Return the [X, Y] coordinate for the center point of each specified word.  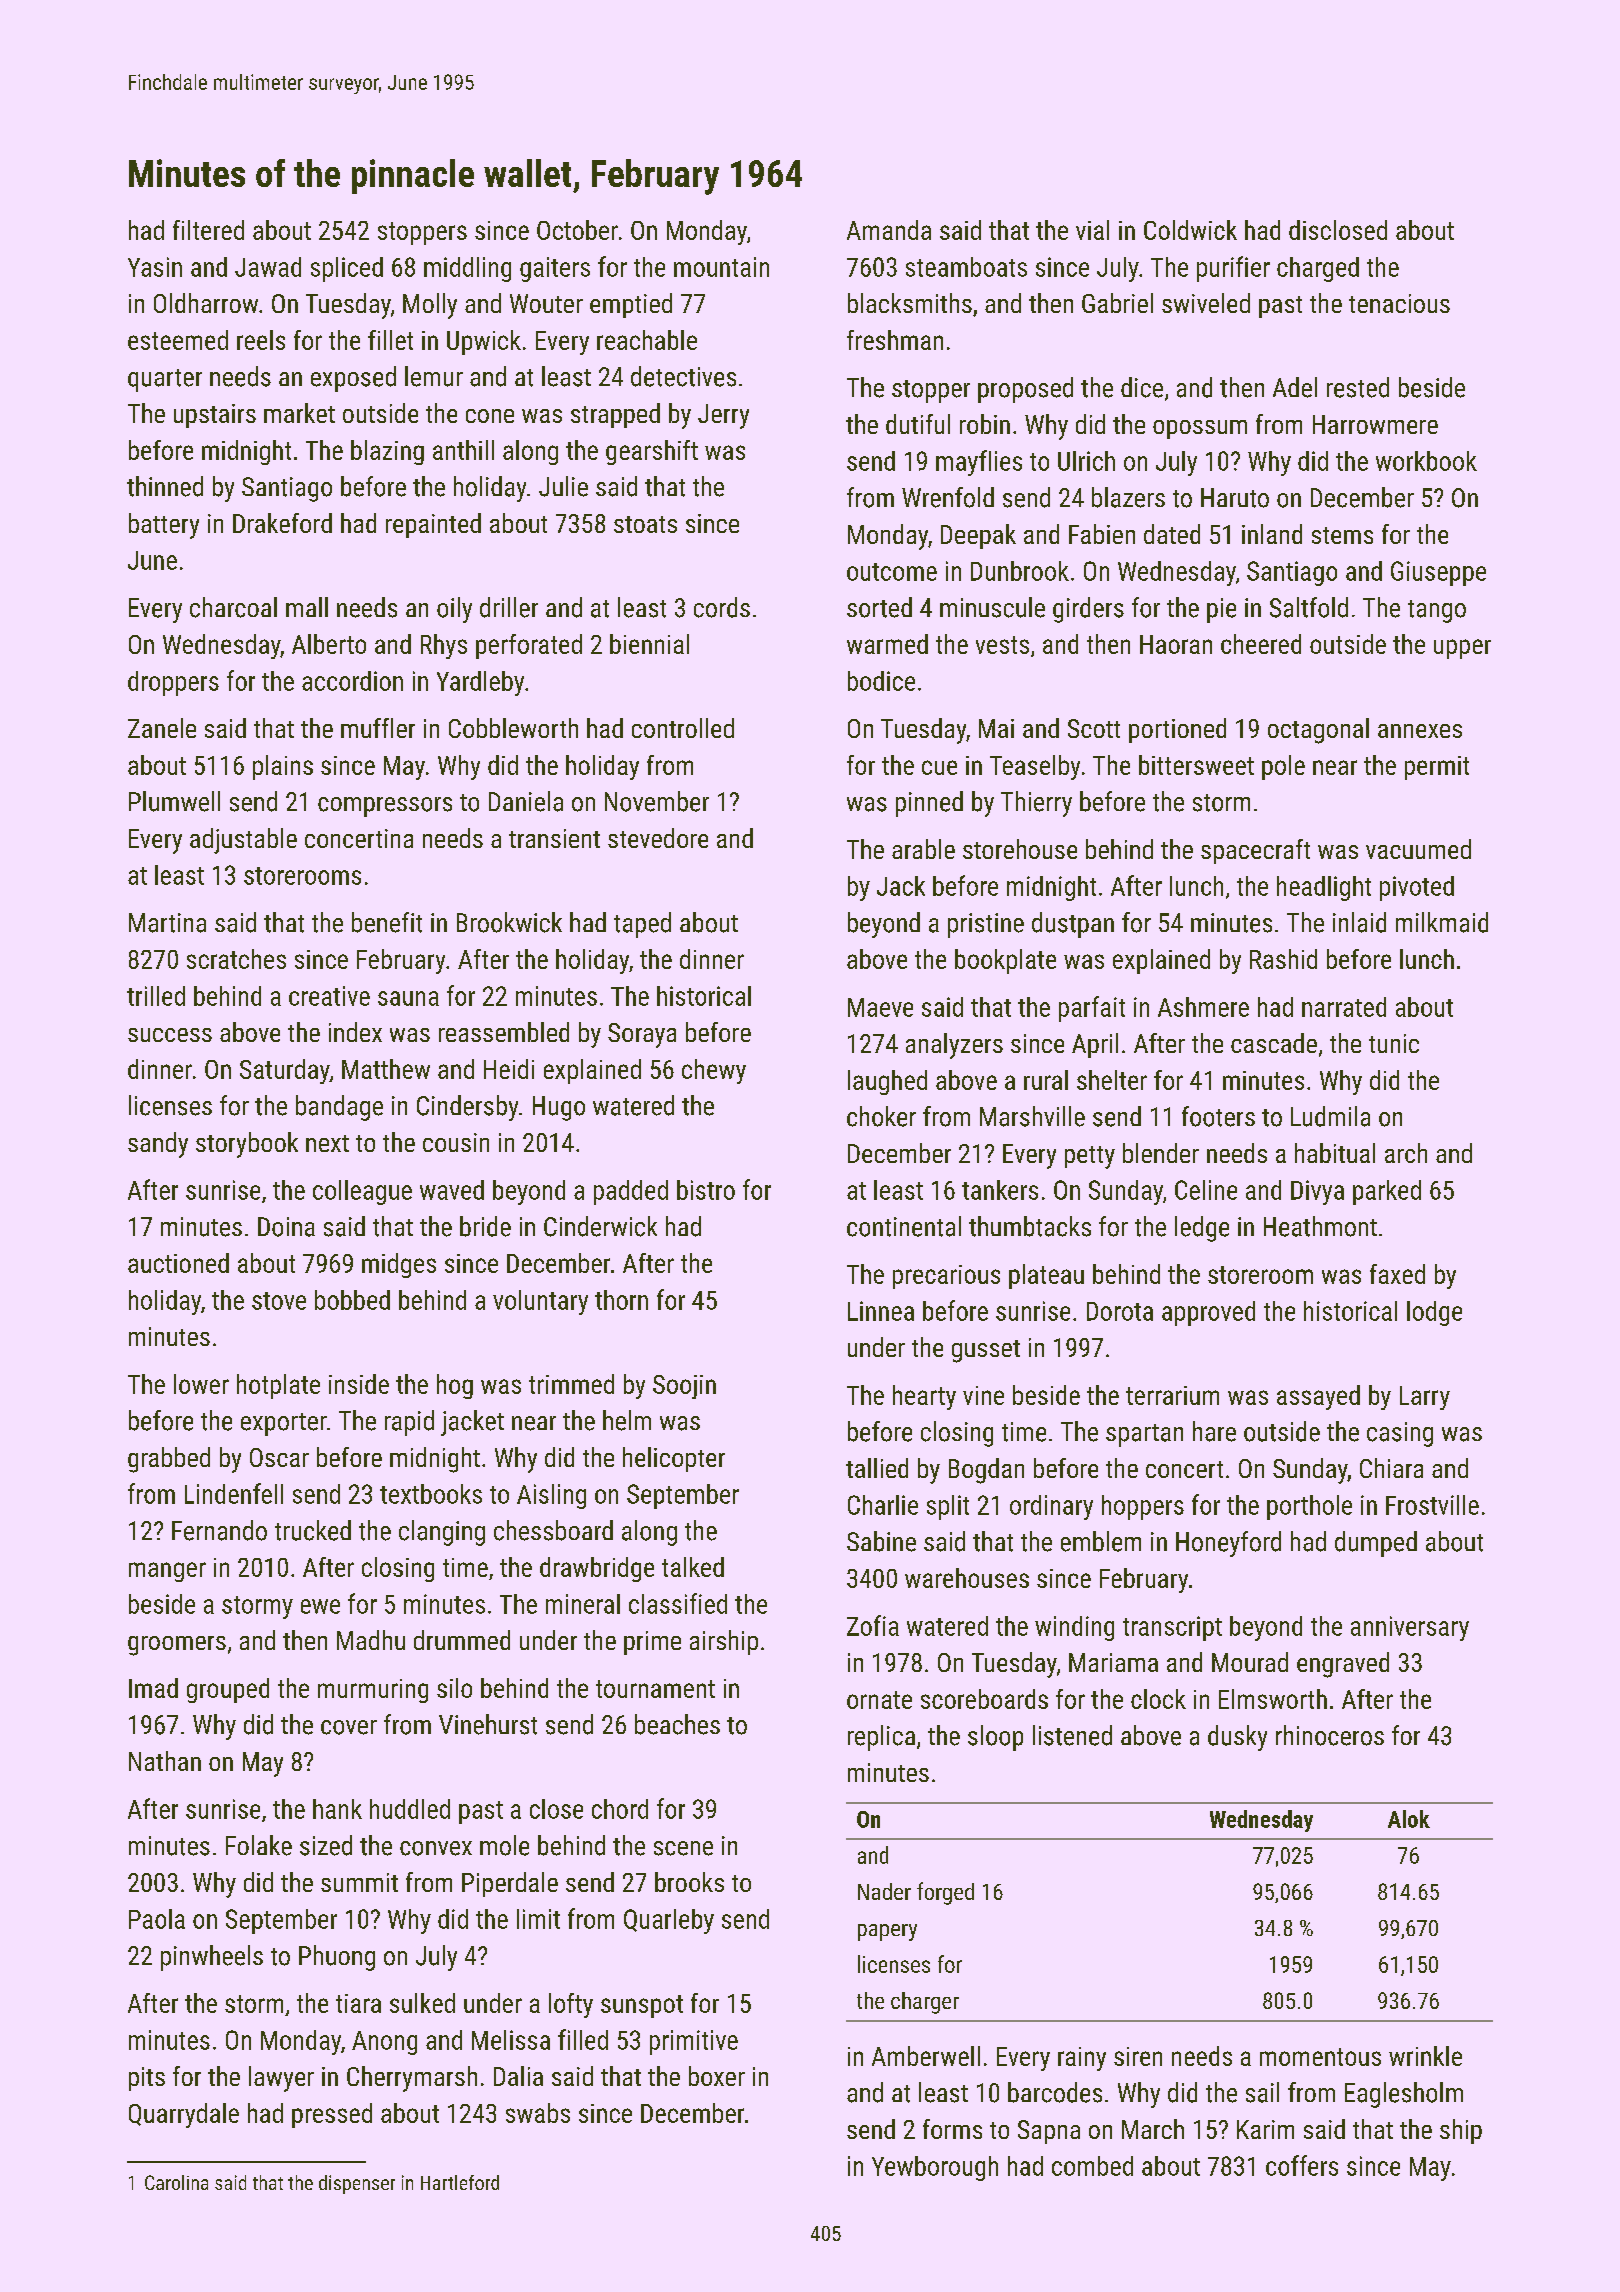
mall [307, 607]
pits [147, 2079]
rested [1358, 387]
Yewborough [935, 2168]
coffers [1302, 2165]
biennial [649, 644]
